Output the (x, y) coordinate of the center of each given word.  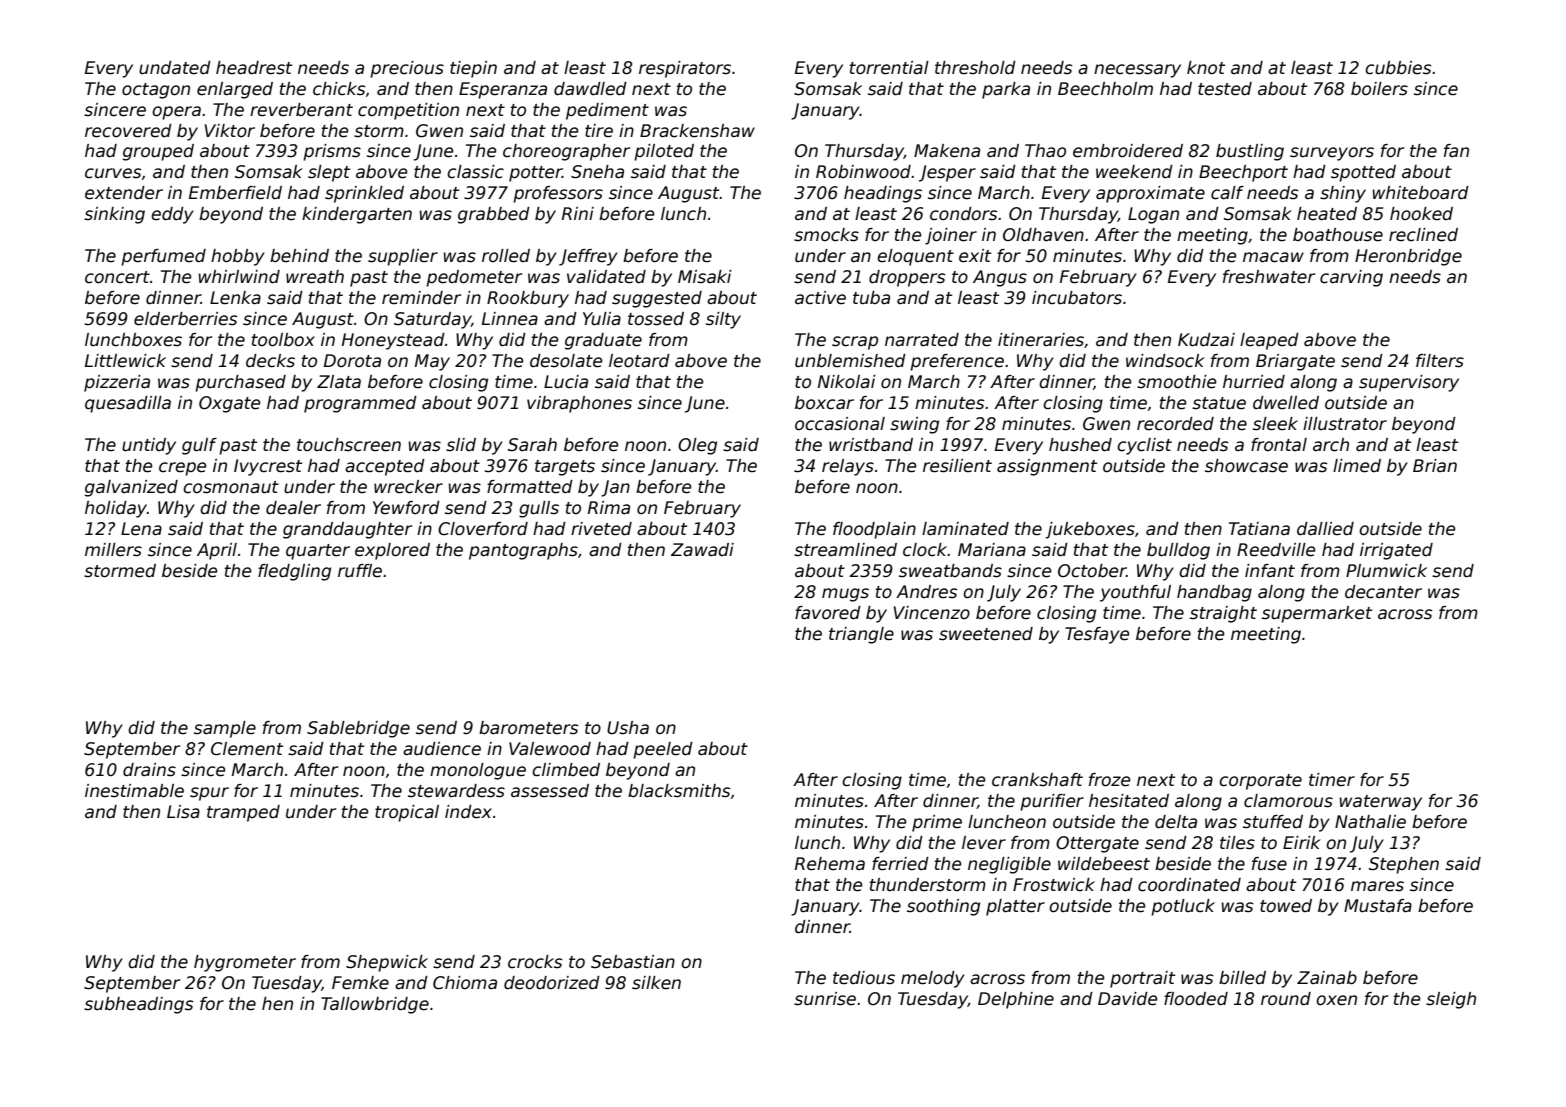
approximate (1150, 194)
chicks (339, 89)
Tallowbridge (375, 1005)
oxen (1336, 1000)
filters (1440, 361)
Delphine (1016, 1000)
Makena (947, 151)
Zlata (339, 382)
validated (606, 277)
